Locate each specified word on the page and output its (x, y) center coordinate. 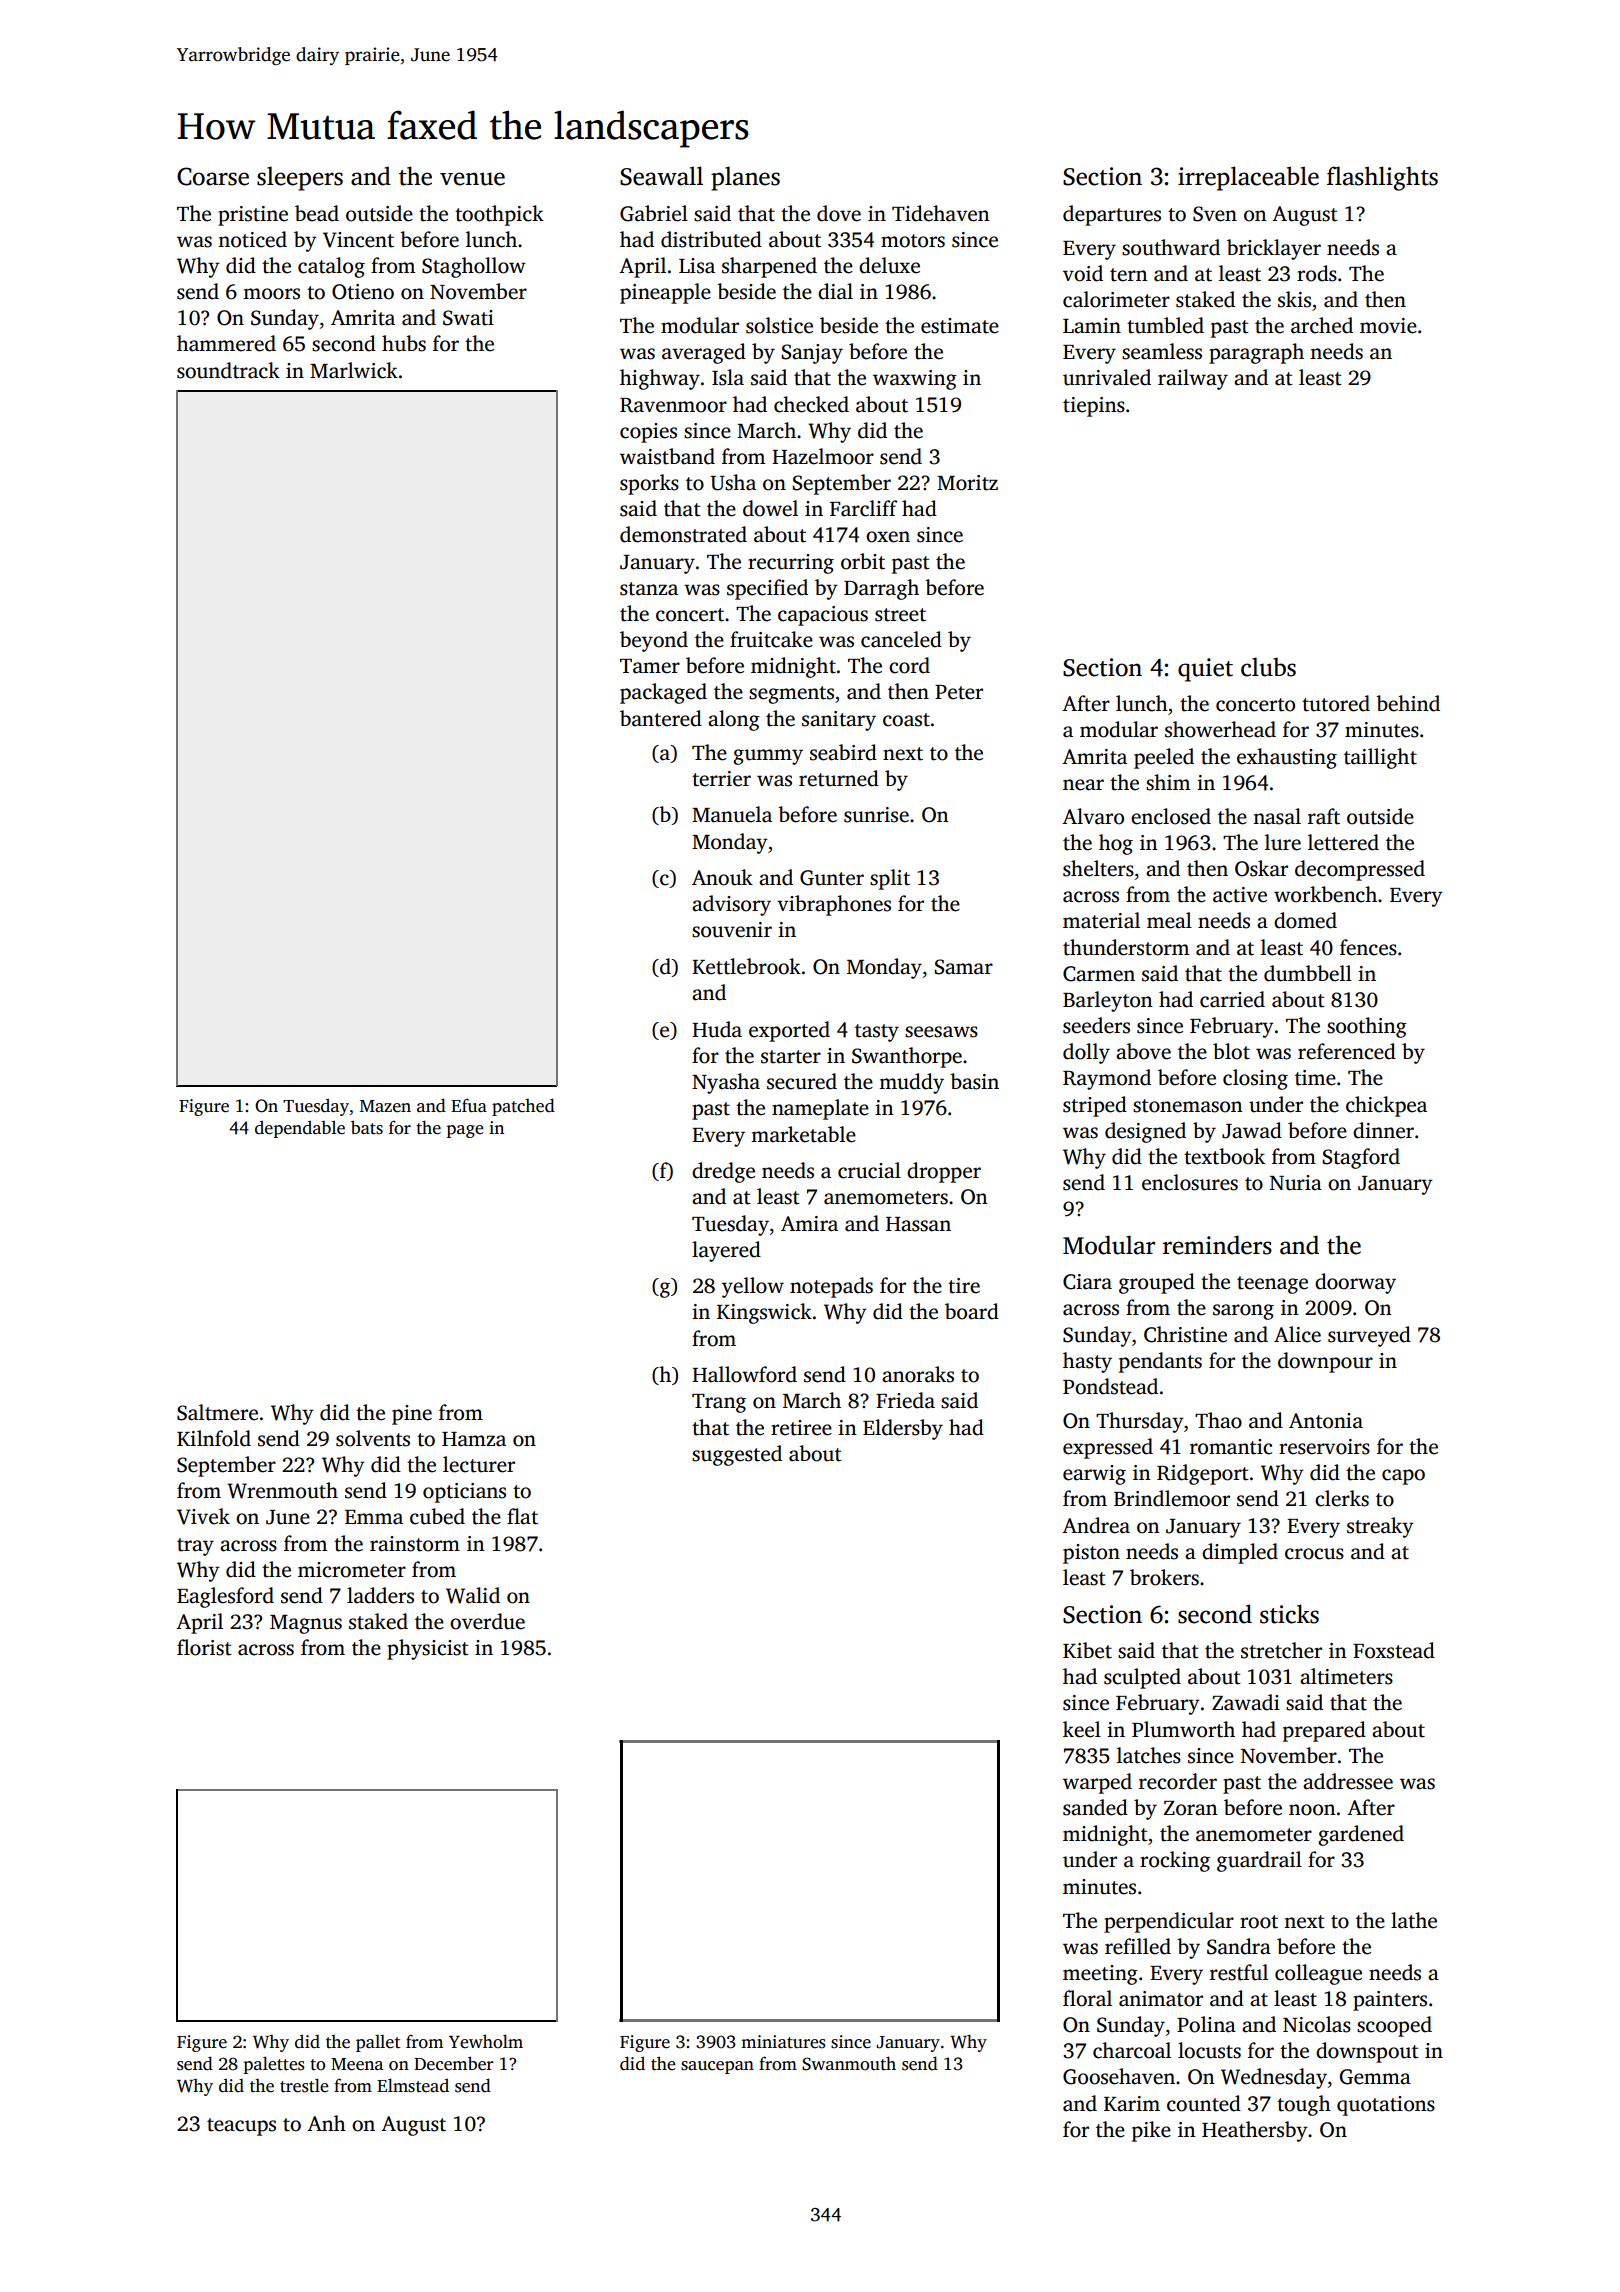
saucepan (717, 2067)
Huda (717, 1029)
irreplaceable (1248, 178)
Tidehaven (941, 213)
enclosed (1171, 816)
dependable (300, 1129)
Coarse (213, 176)
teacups (241, 2127)
